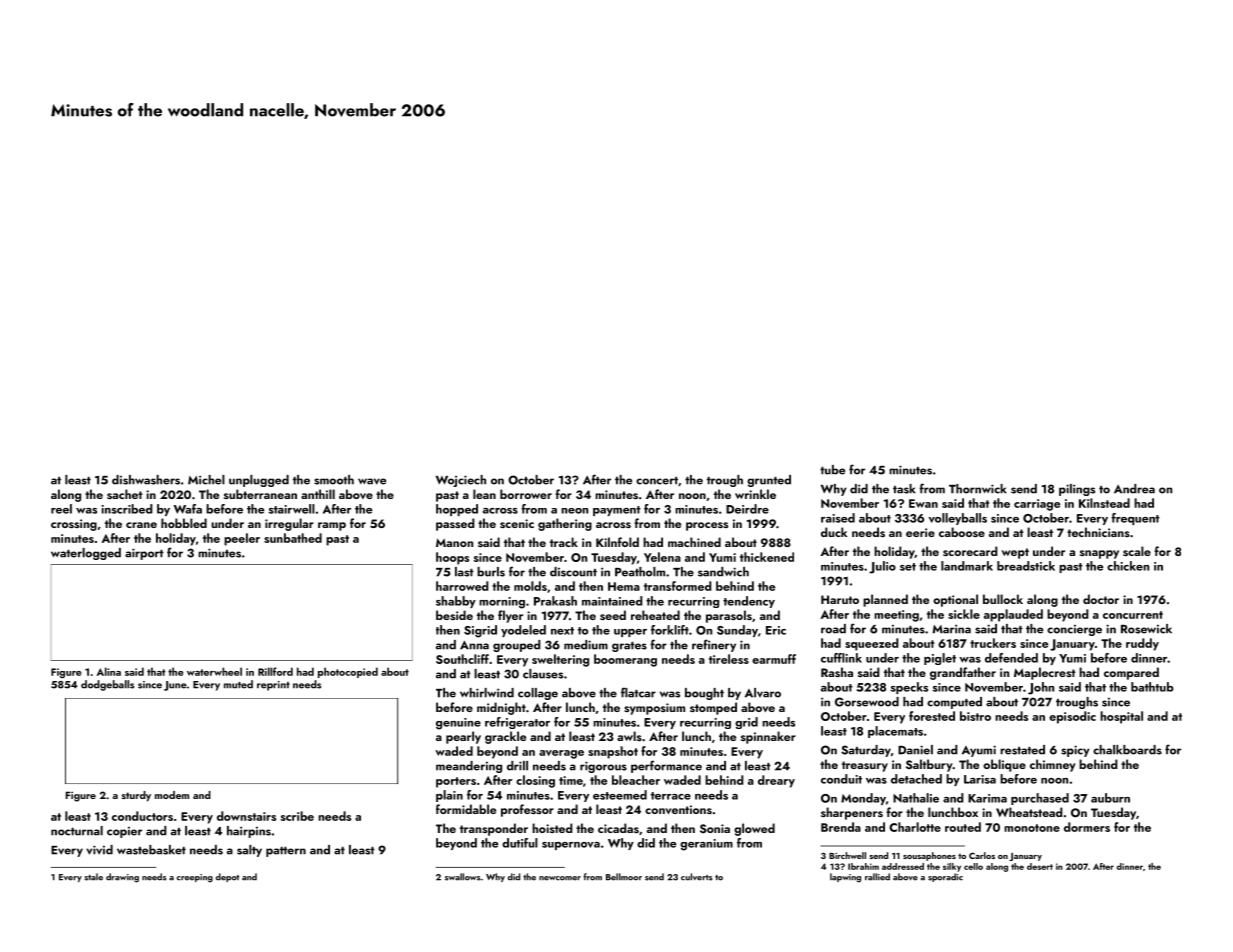 The width and height of the screenshot is (1233, 952). Describe the element at coordinates (93, 877) in the screenshot. I see `stale` at that location.
